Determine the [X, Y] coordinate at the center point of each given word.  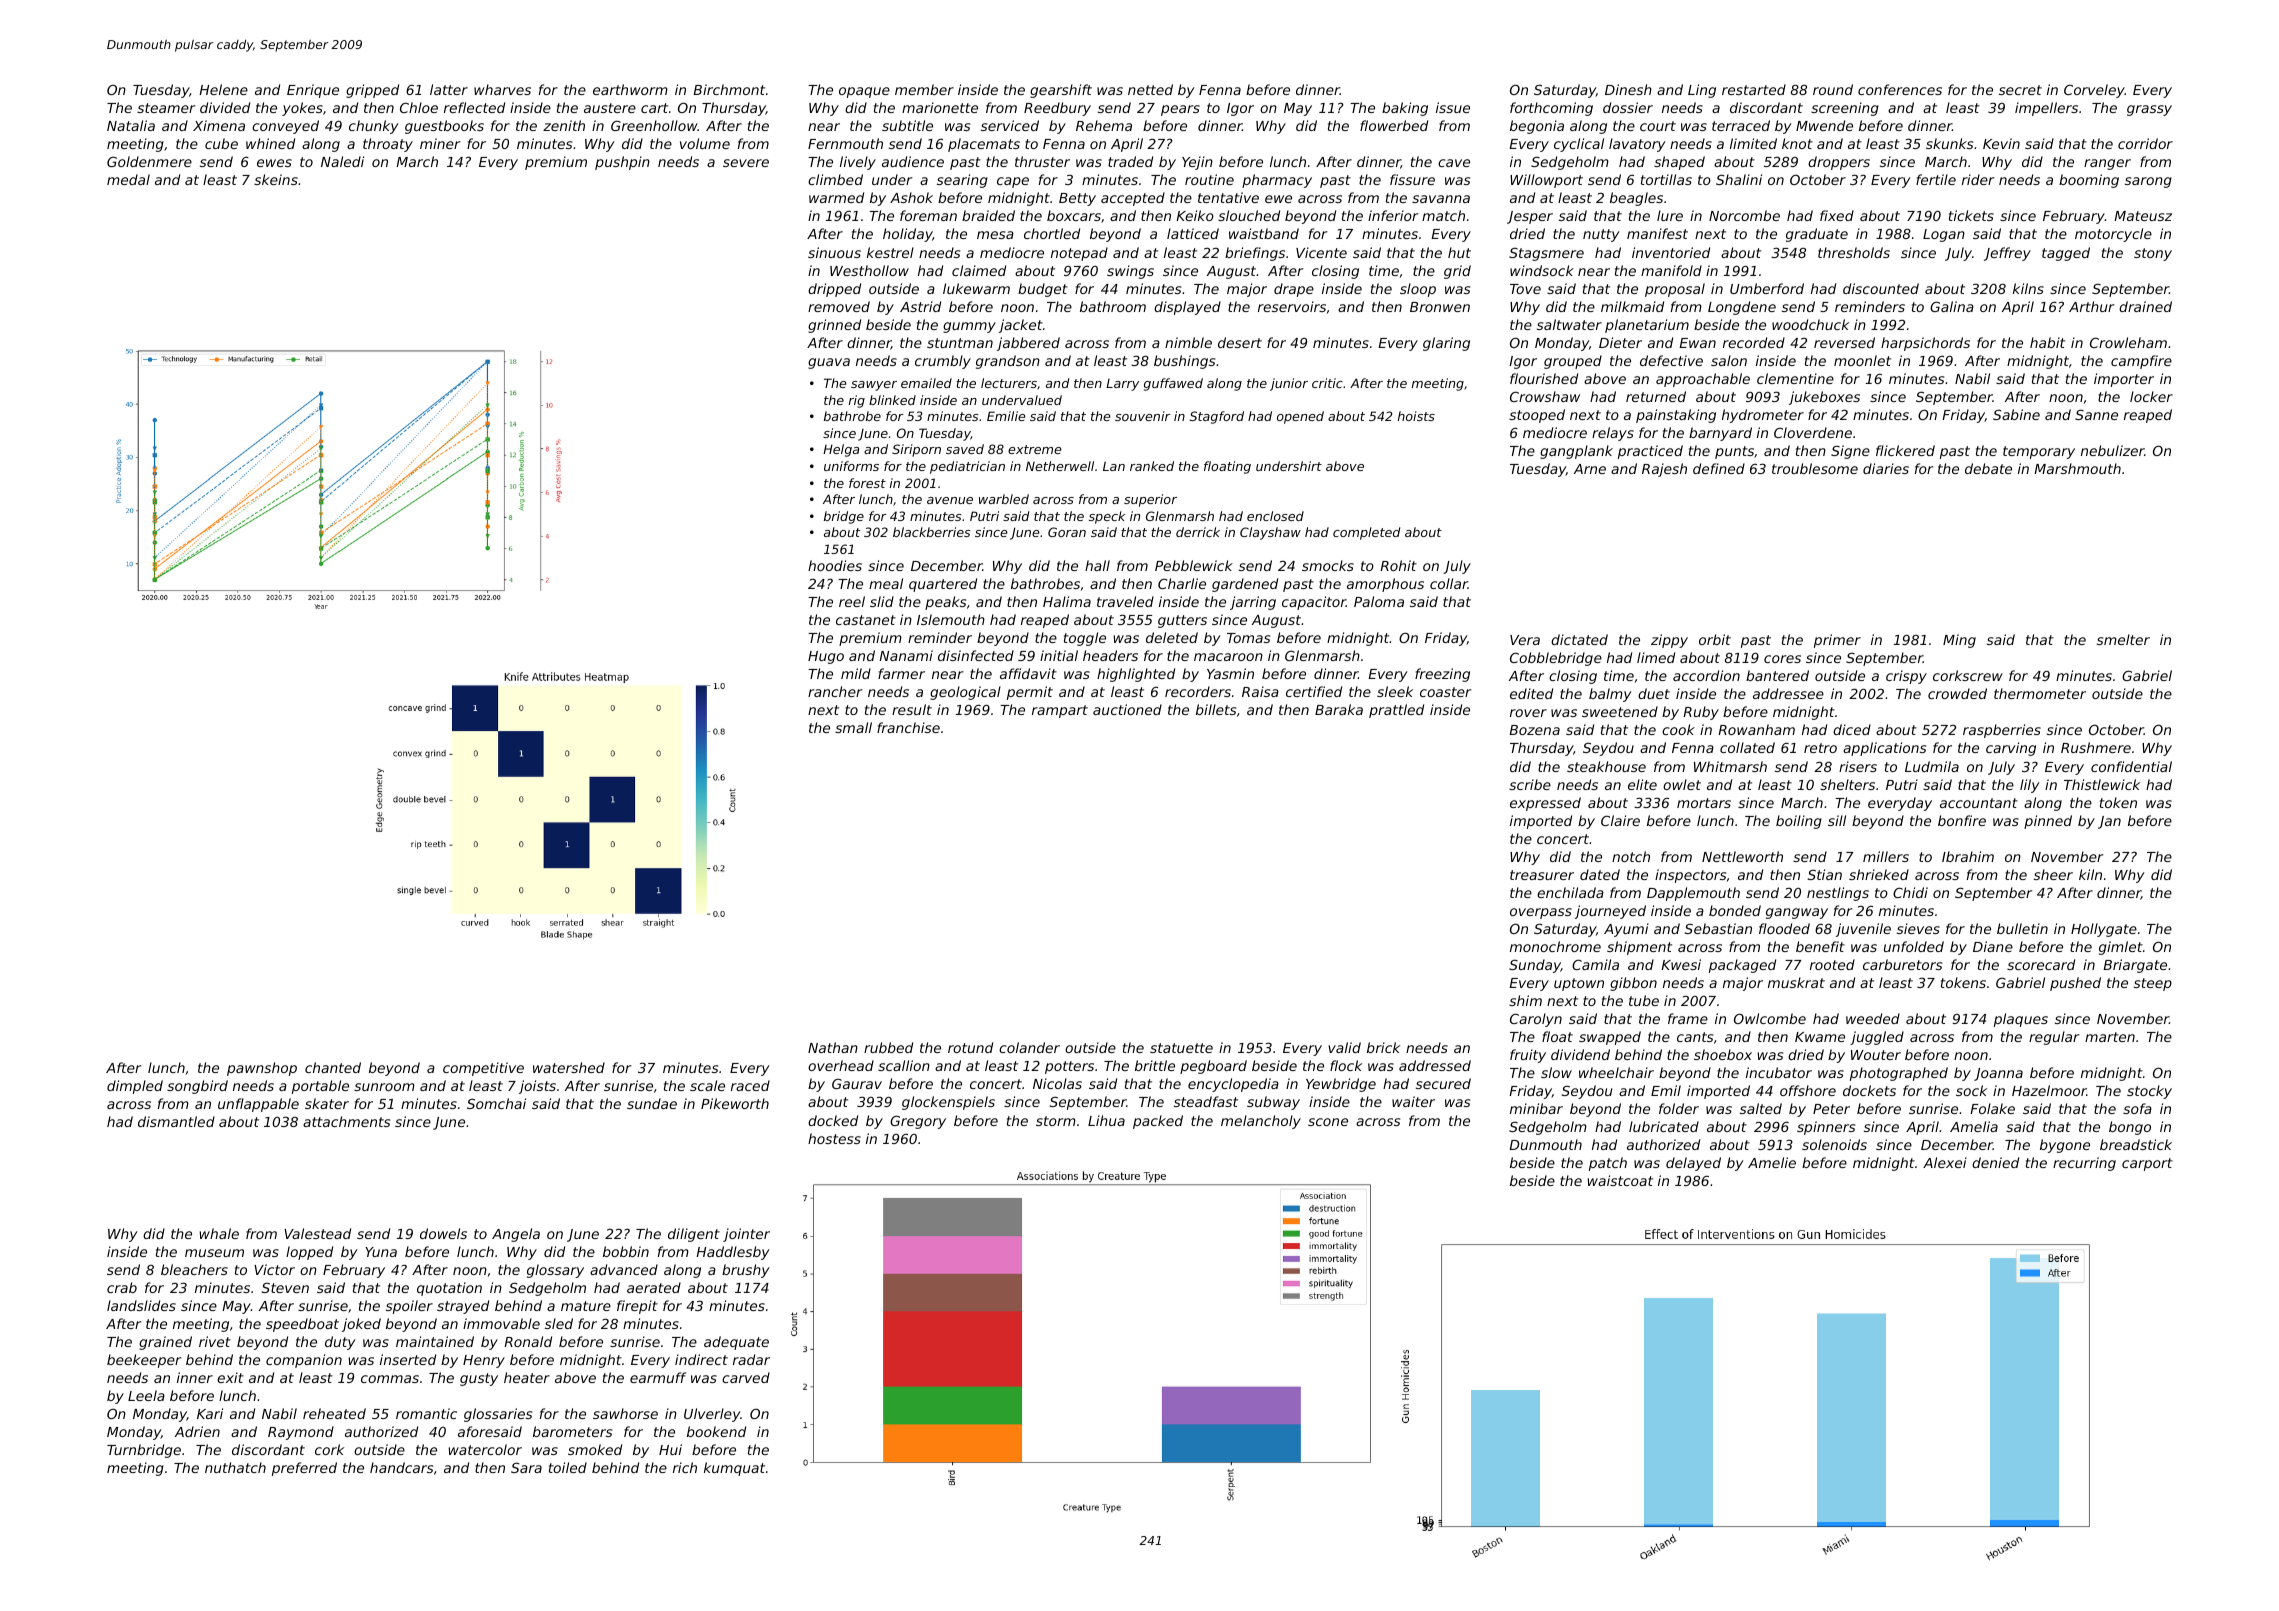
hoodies [835, 565]
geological [965, 693]
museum [214, 1253]
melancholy [1261, 1122]
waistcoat [1620, 1180]
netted [1150, 89]
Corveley [2094, 91]
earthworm [630, 89]
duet [1654, 693]
